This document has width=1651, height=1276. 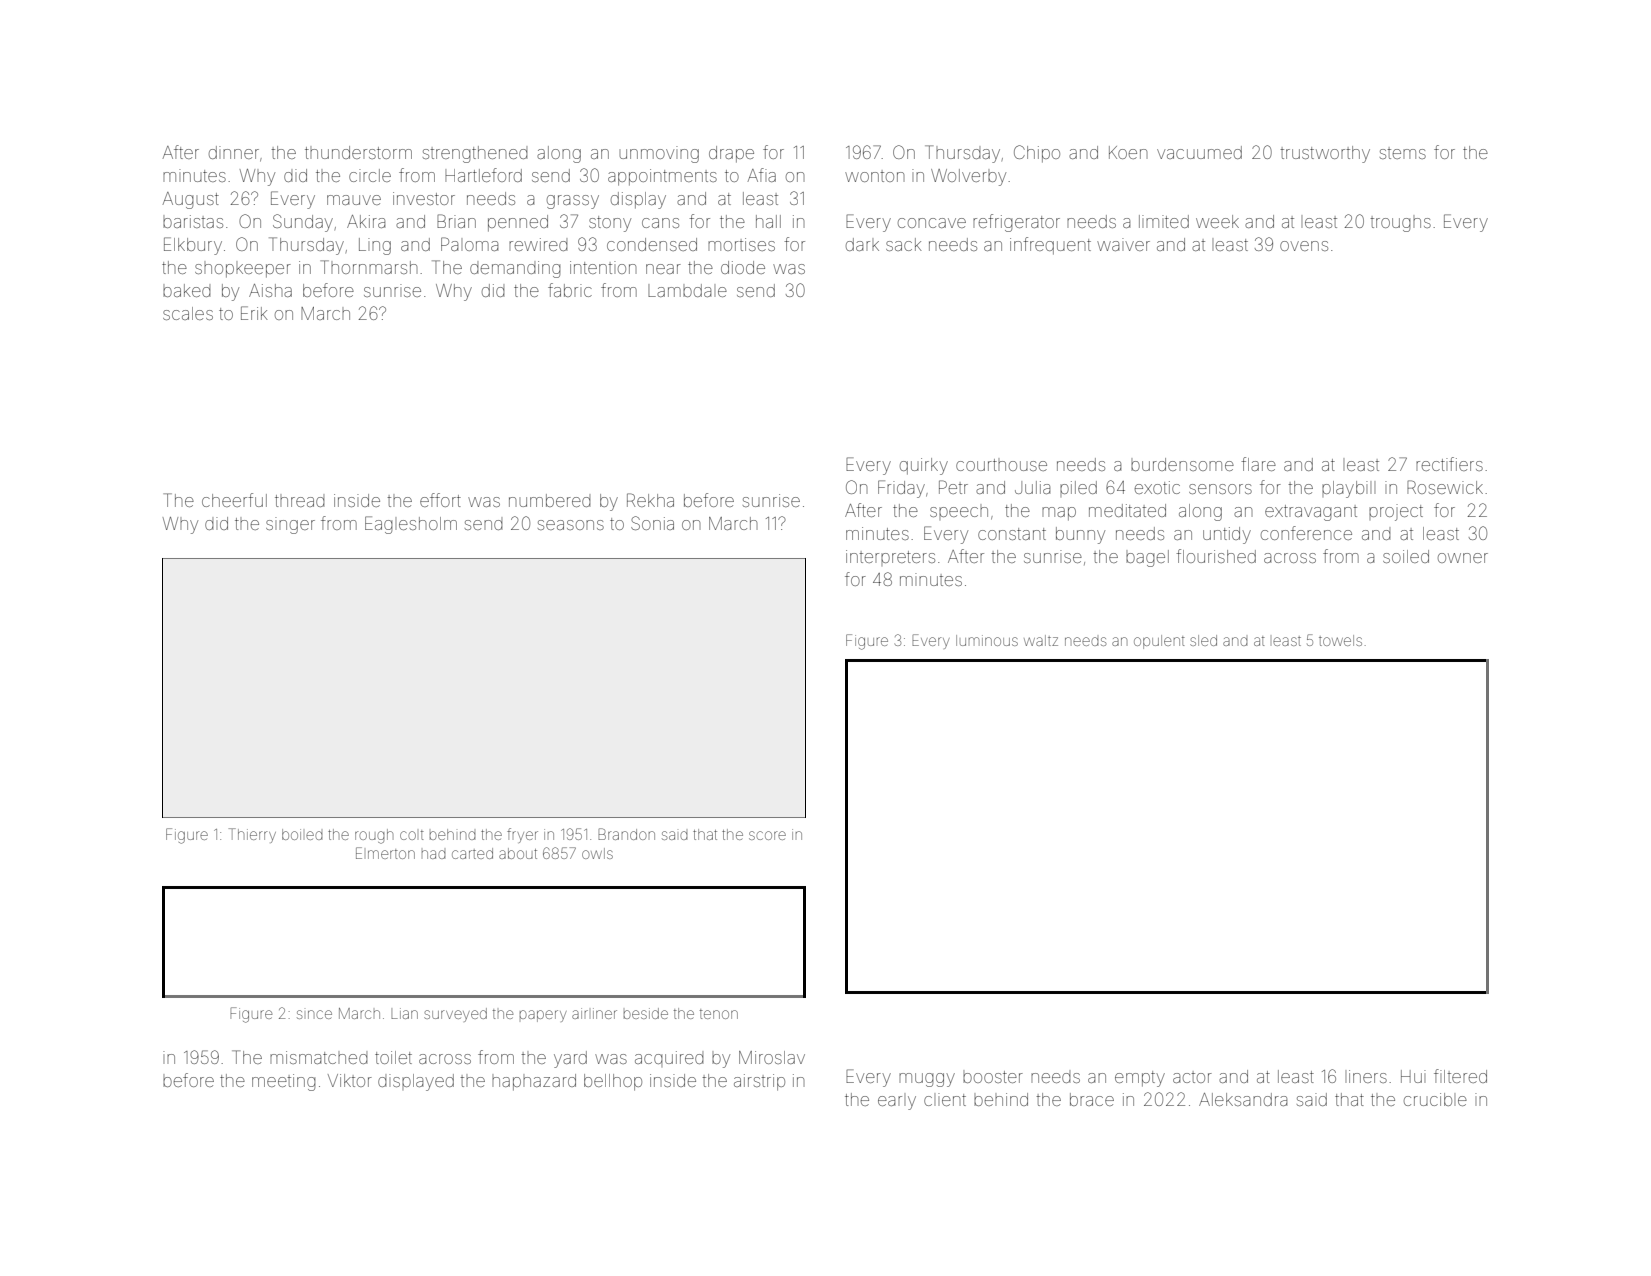 I want to click on airstrip, so click(x=759, y=1082).
